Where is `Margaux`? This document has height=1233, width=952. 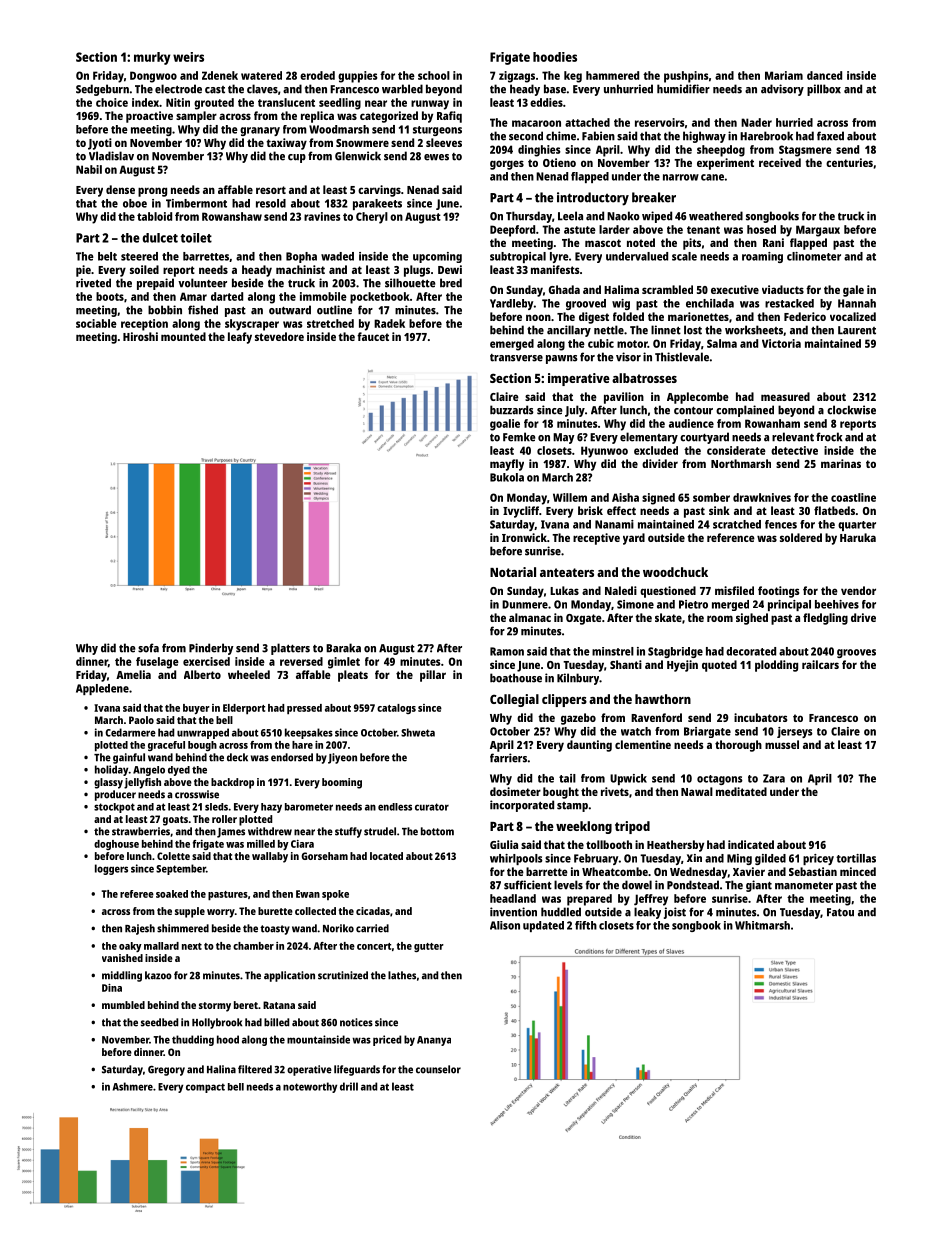
Margaux is located at coordinates (818, 231).
